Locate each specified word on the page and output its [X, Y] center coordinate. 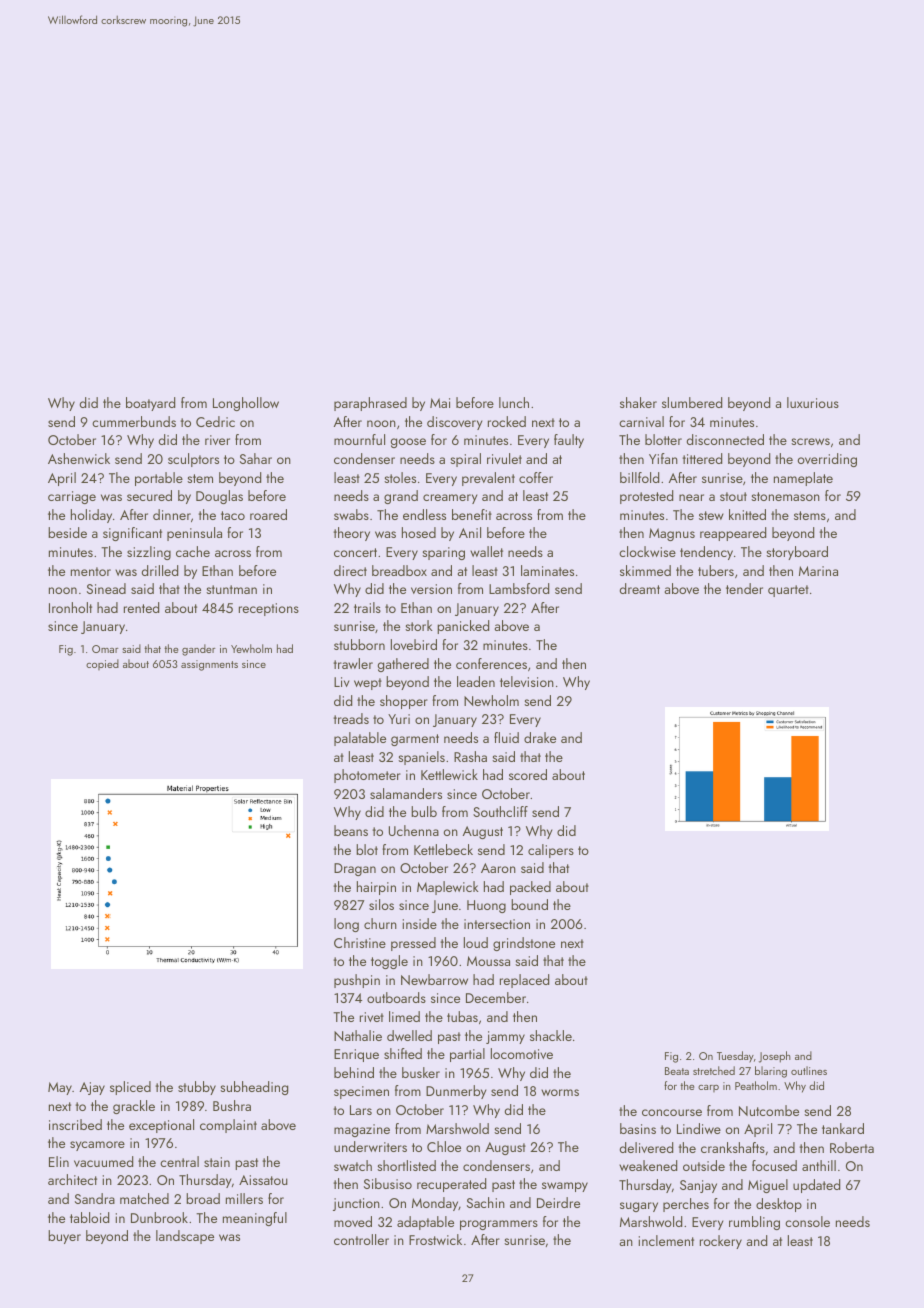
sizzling [149, 553]
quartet [788, 591]
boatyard [150, 404]
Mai [440, 403]
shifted [403, 1053]
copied [102, 664]
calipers [551, 851]
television [527, 681]
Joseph [775, 1057]
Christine [360, 942]
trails [367, 607]
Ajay [92, 1088]
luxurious [813, 402]
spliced [130, 1088]
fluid [506, 737]
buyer [64, 1237]
